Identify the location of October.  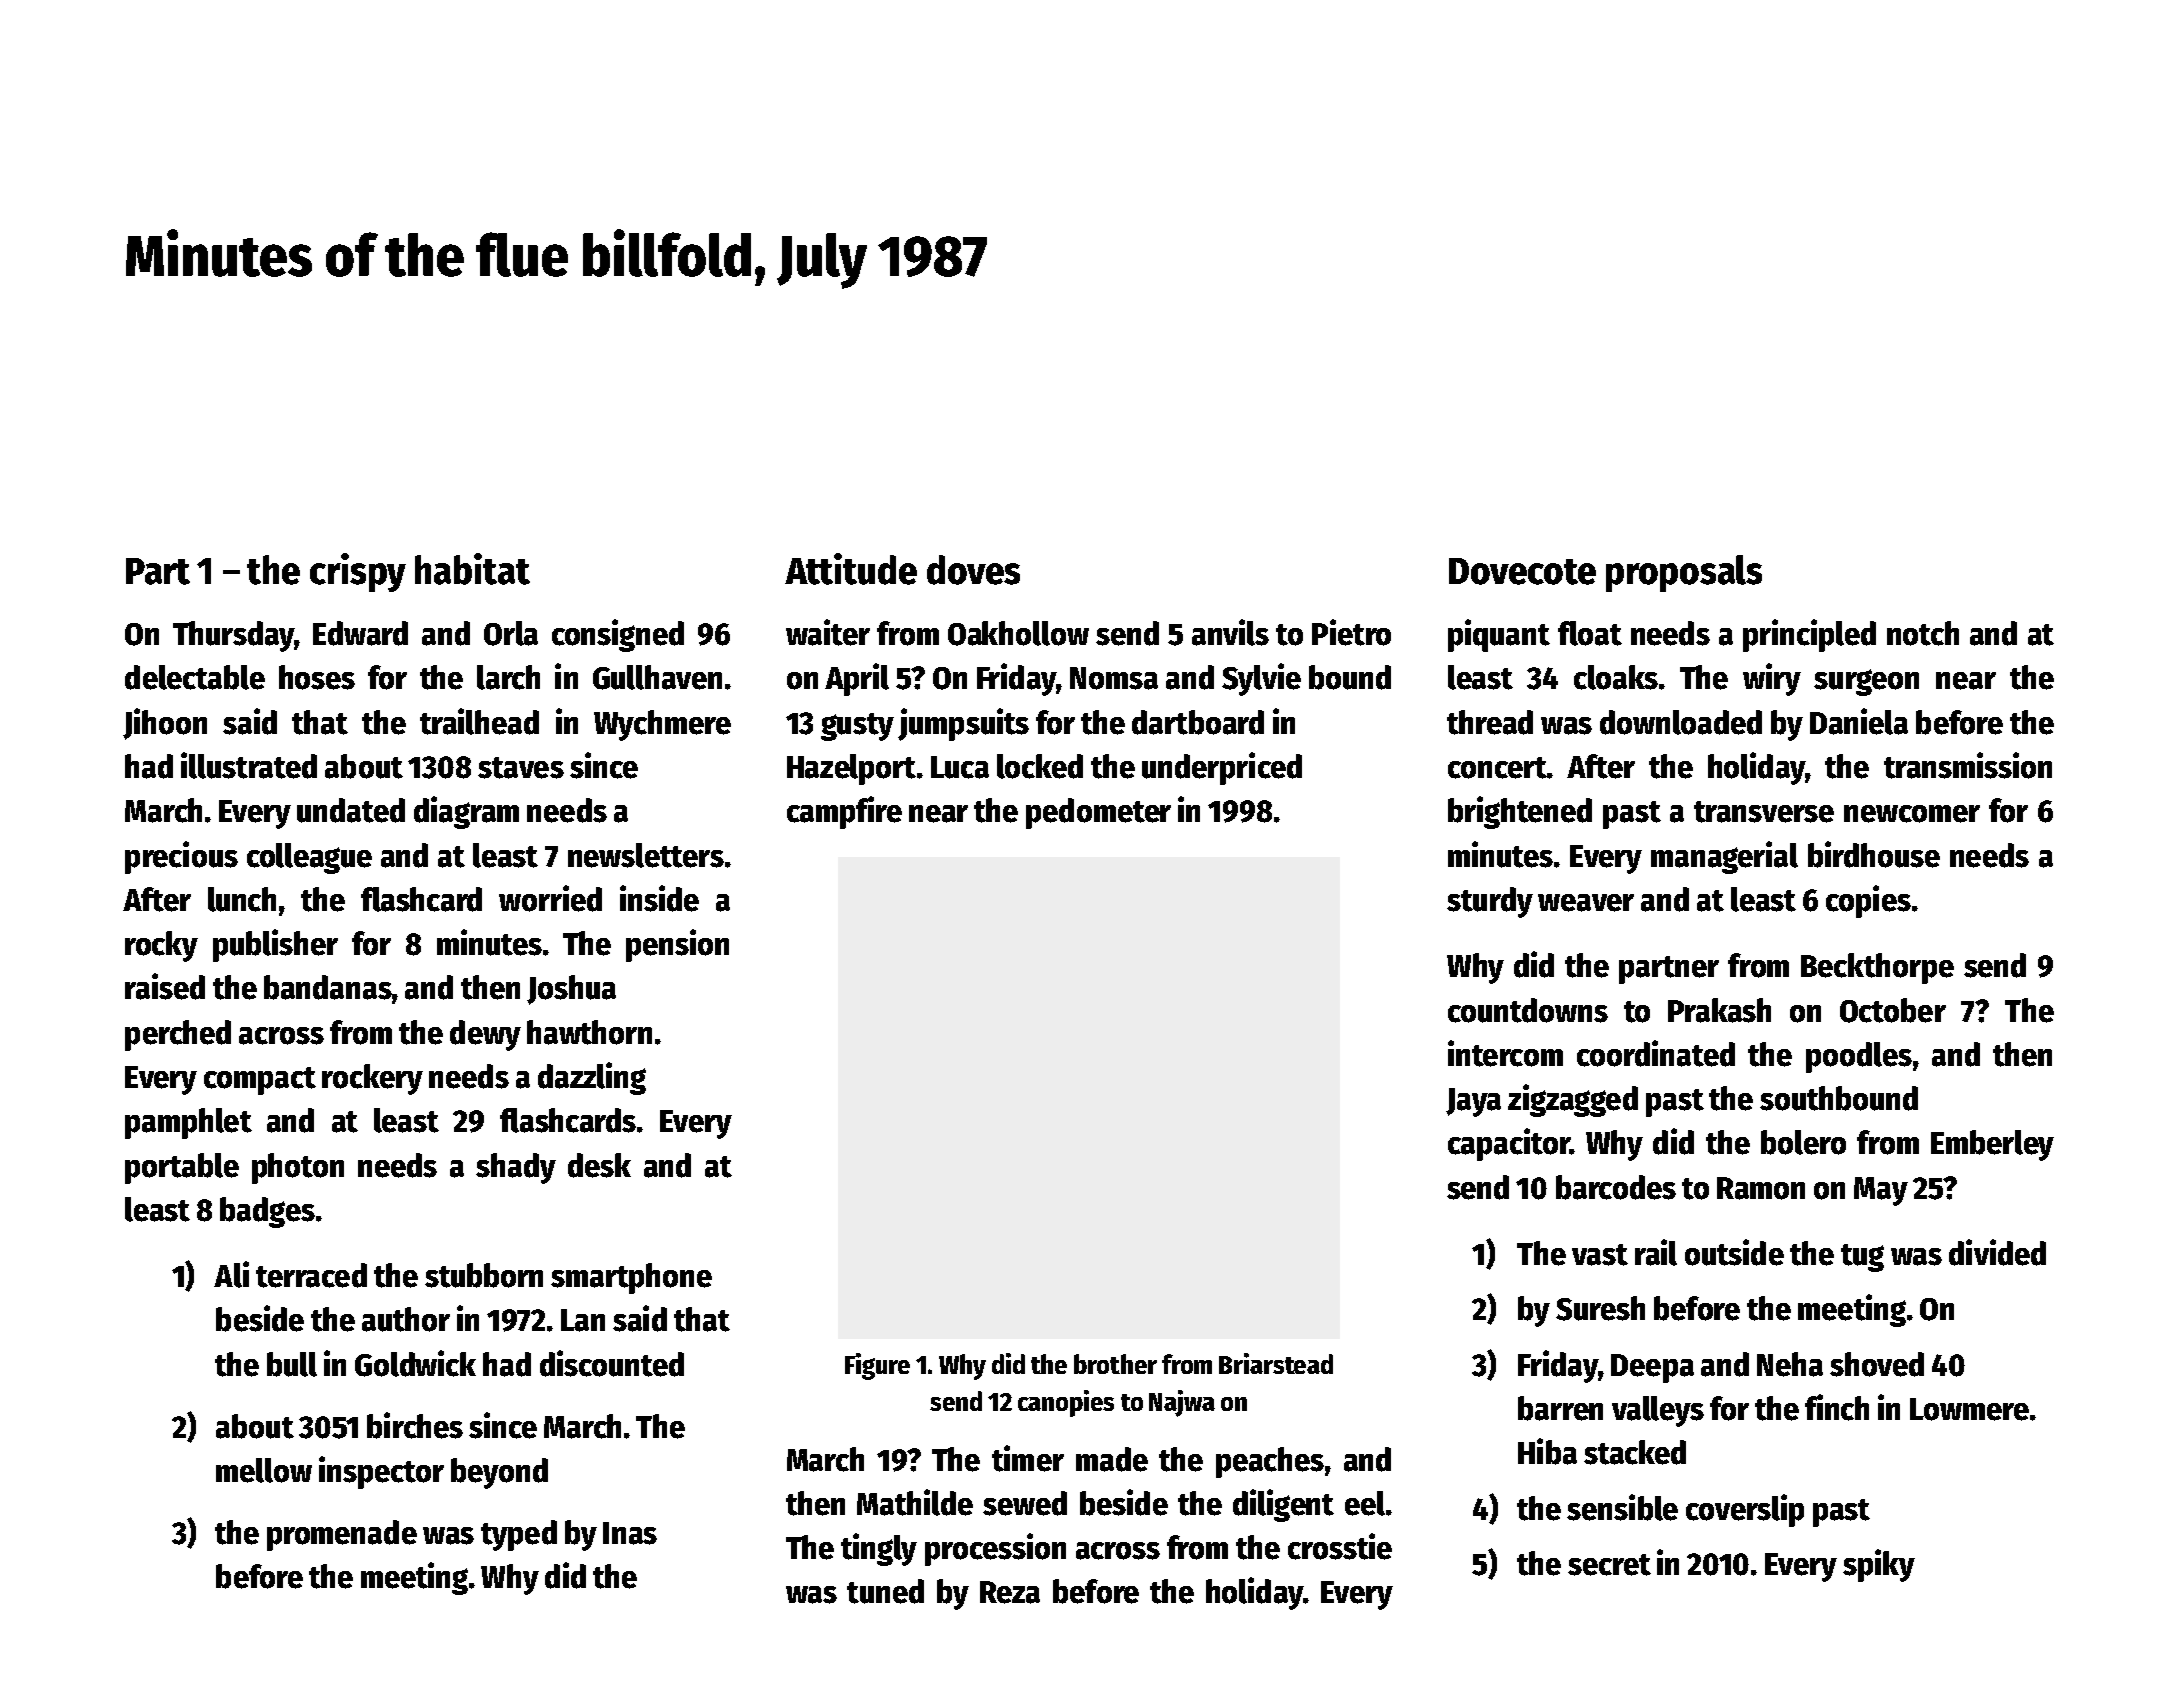
(1893, 1010).
